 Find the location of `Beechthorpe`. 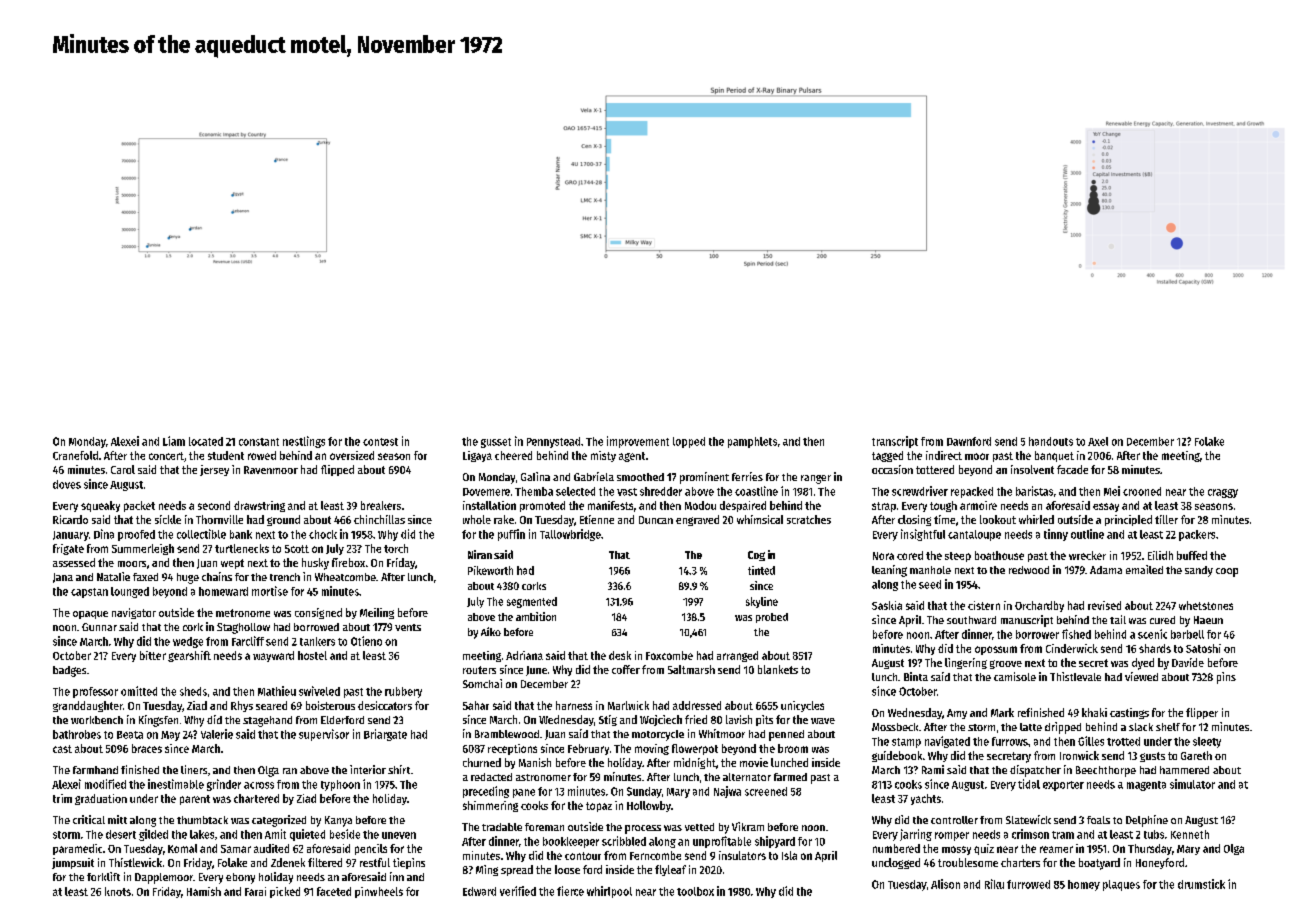

Beechthorpe is located at coordinates (1106, 771).
